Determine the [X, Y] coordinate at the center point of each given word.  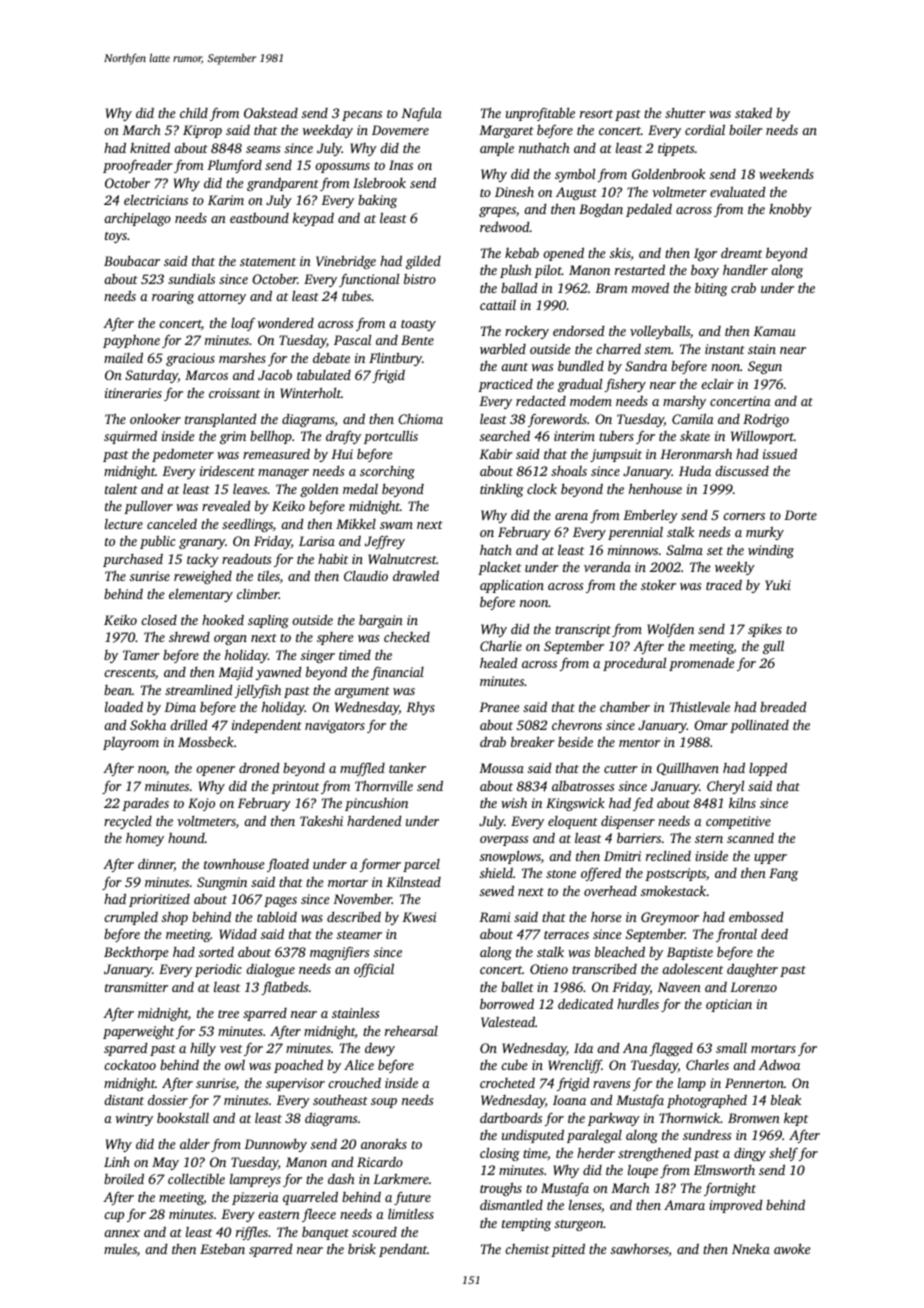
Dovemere [400, 130]
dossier [168, 1100]
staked [753, 112]
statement [268, 262]
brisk [362, 1249]
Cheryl [725, 787]
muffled [362, 769]
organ [230, 640]
